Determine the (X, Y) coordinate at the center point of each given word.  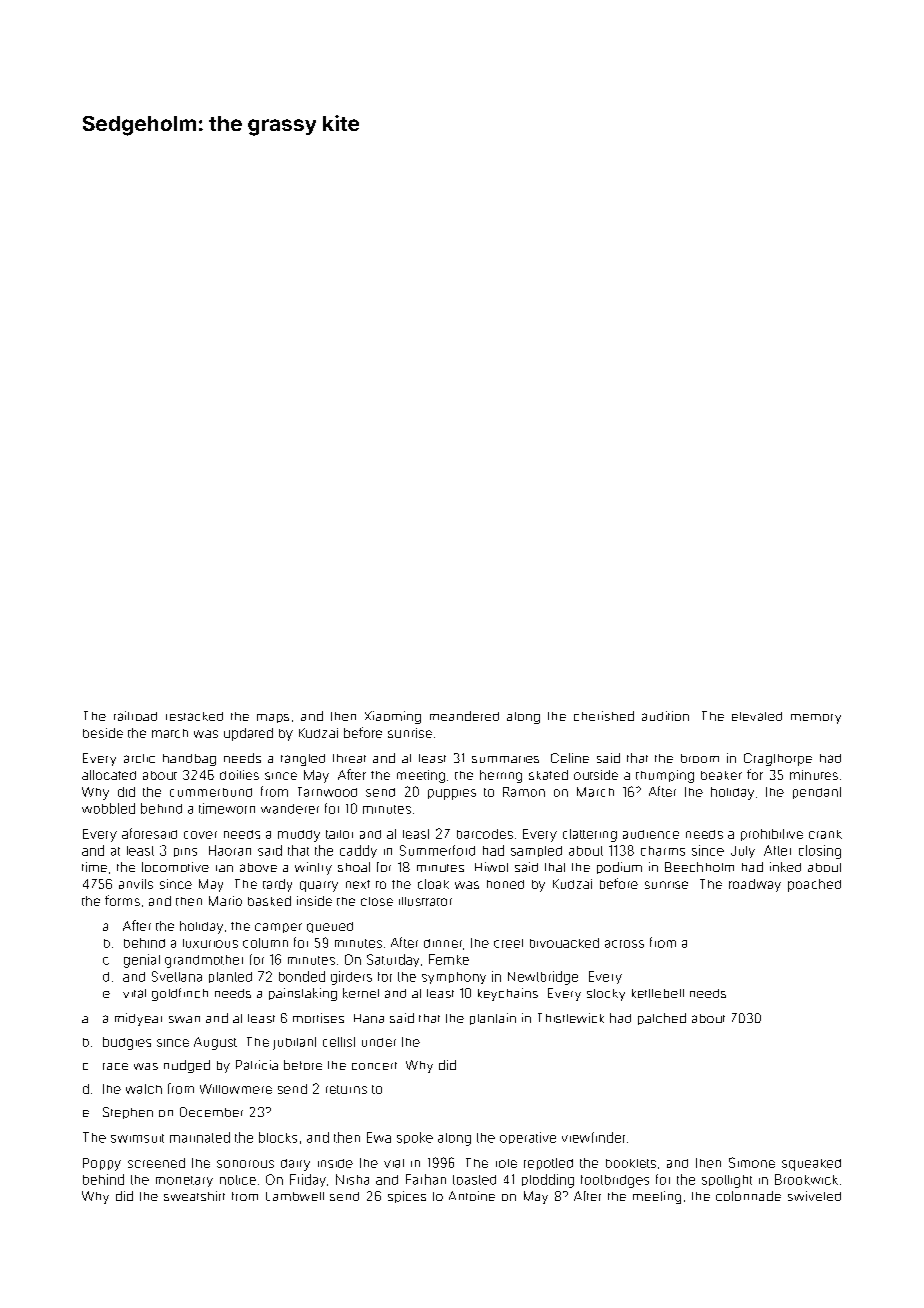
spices (407, 1197)
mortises (318, 1018)
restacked (194, 716)
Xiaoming (393, 717)
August (215, 1043)
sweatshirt (194, 1196)
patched (662, 1019)
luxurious (210, 943)
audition (665, 716)
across (624, 944)
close (377, 901)
